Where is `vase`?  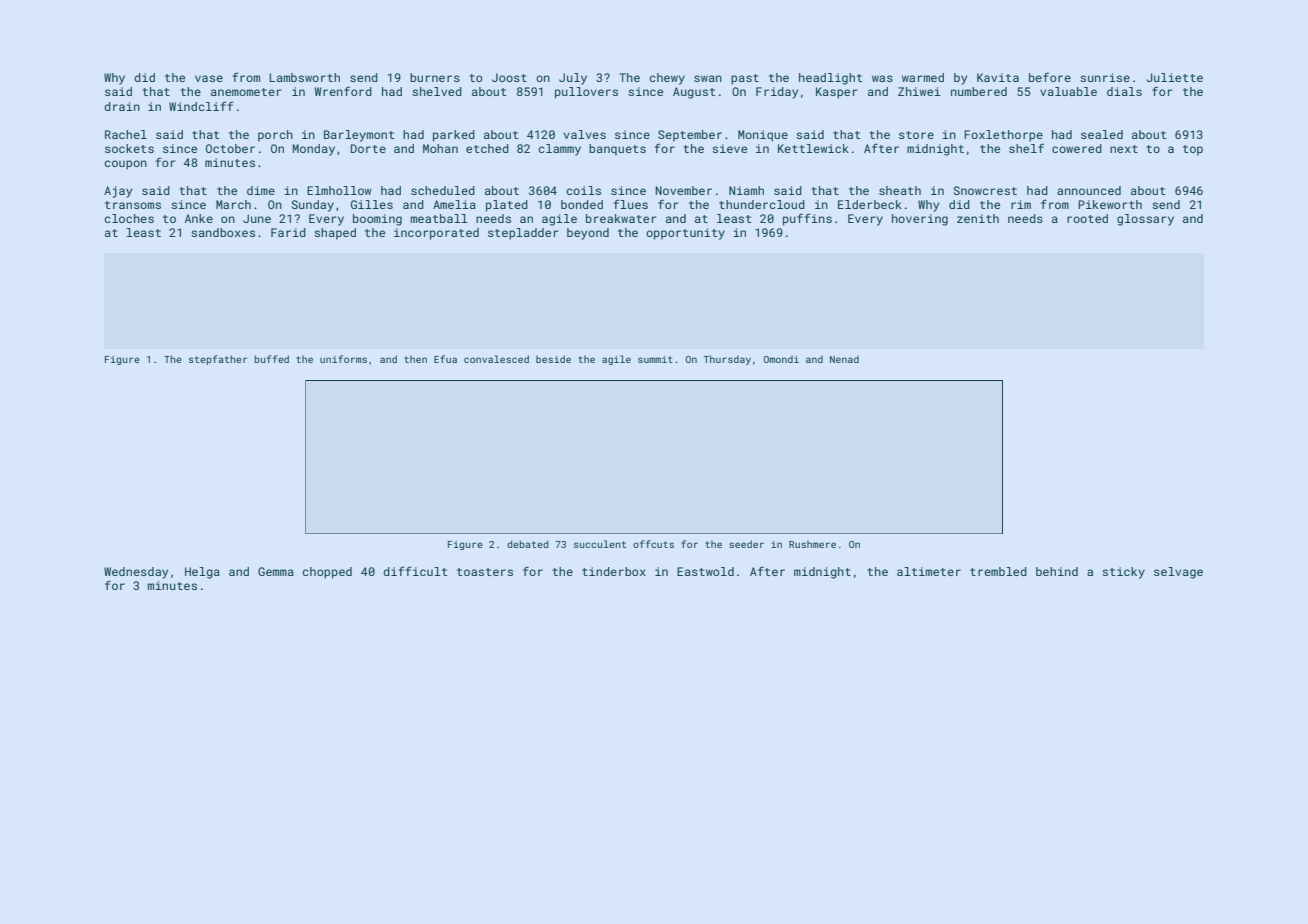
vase is located at coordinates (209, 78).
